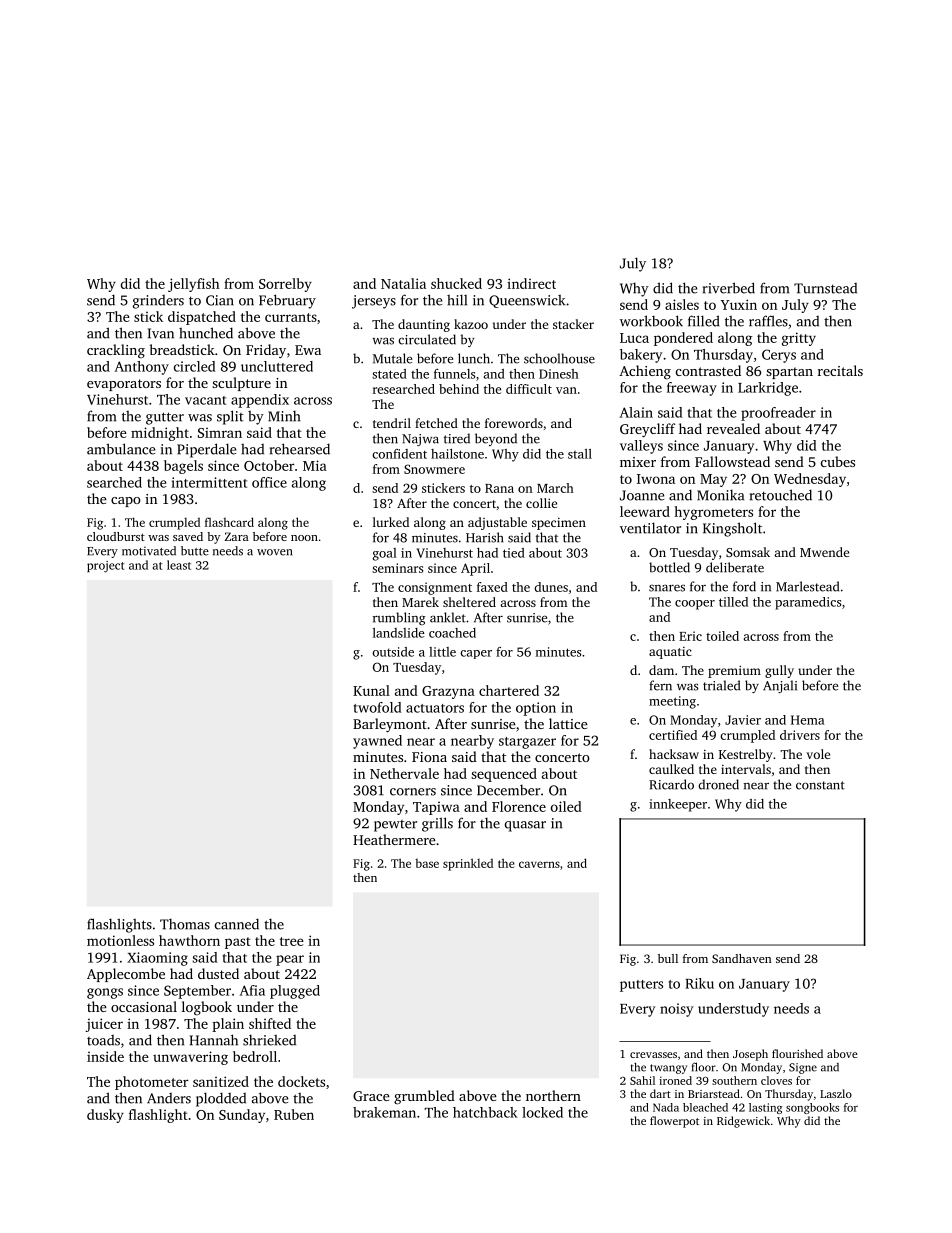 The width and height of the screenshot is (952, 1233). I want to click on premium, so click(734, 672).
